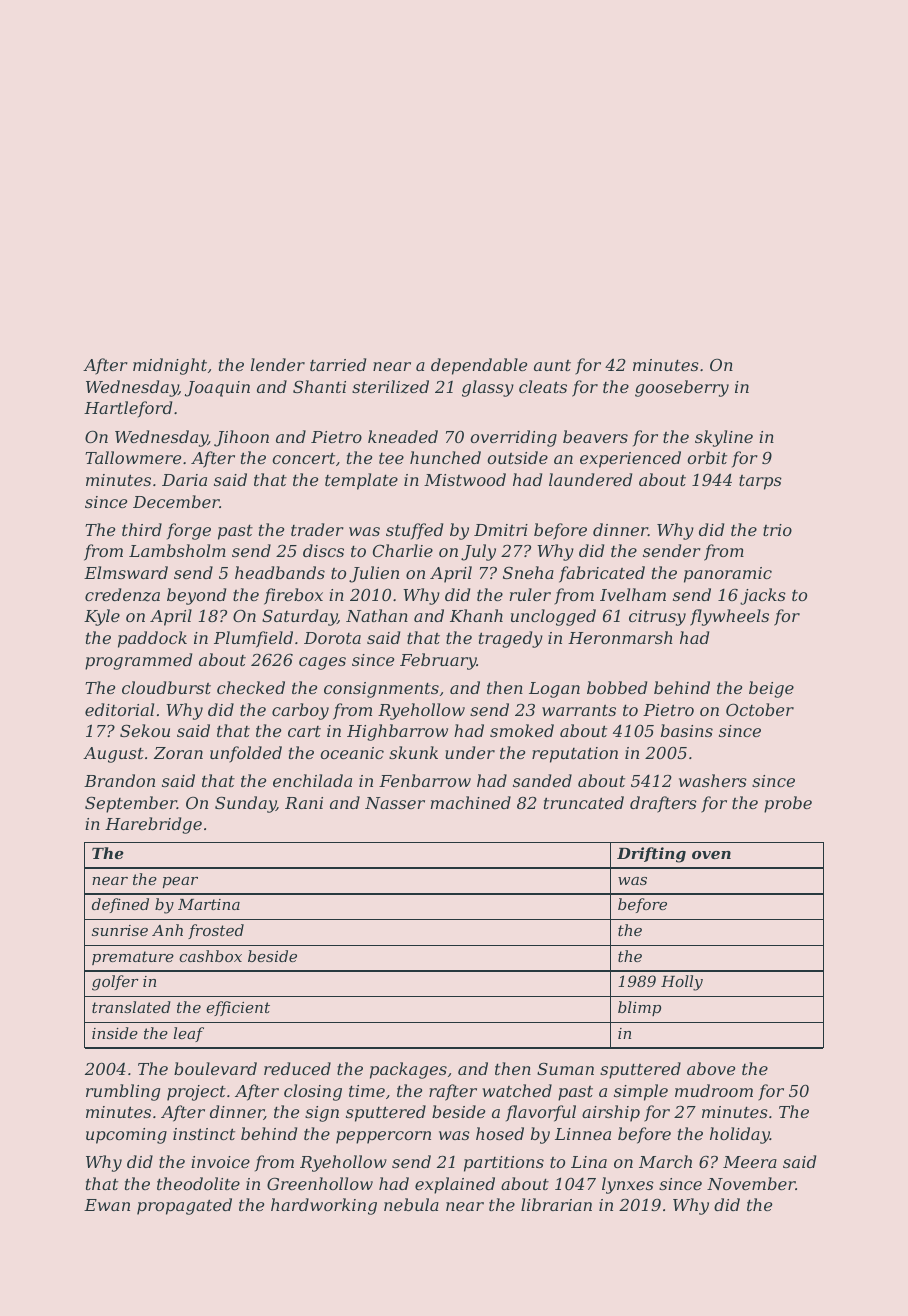 This document has width=908, height=1316. What do you see at coordinates (411, 1204) in the document?
I see `nebula` at bounding box center [411, 1204].
